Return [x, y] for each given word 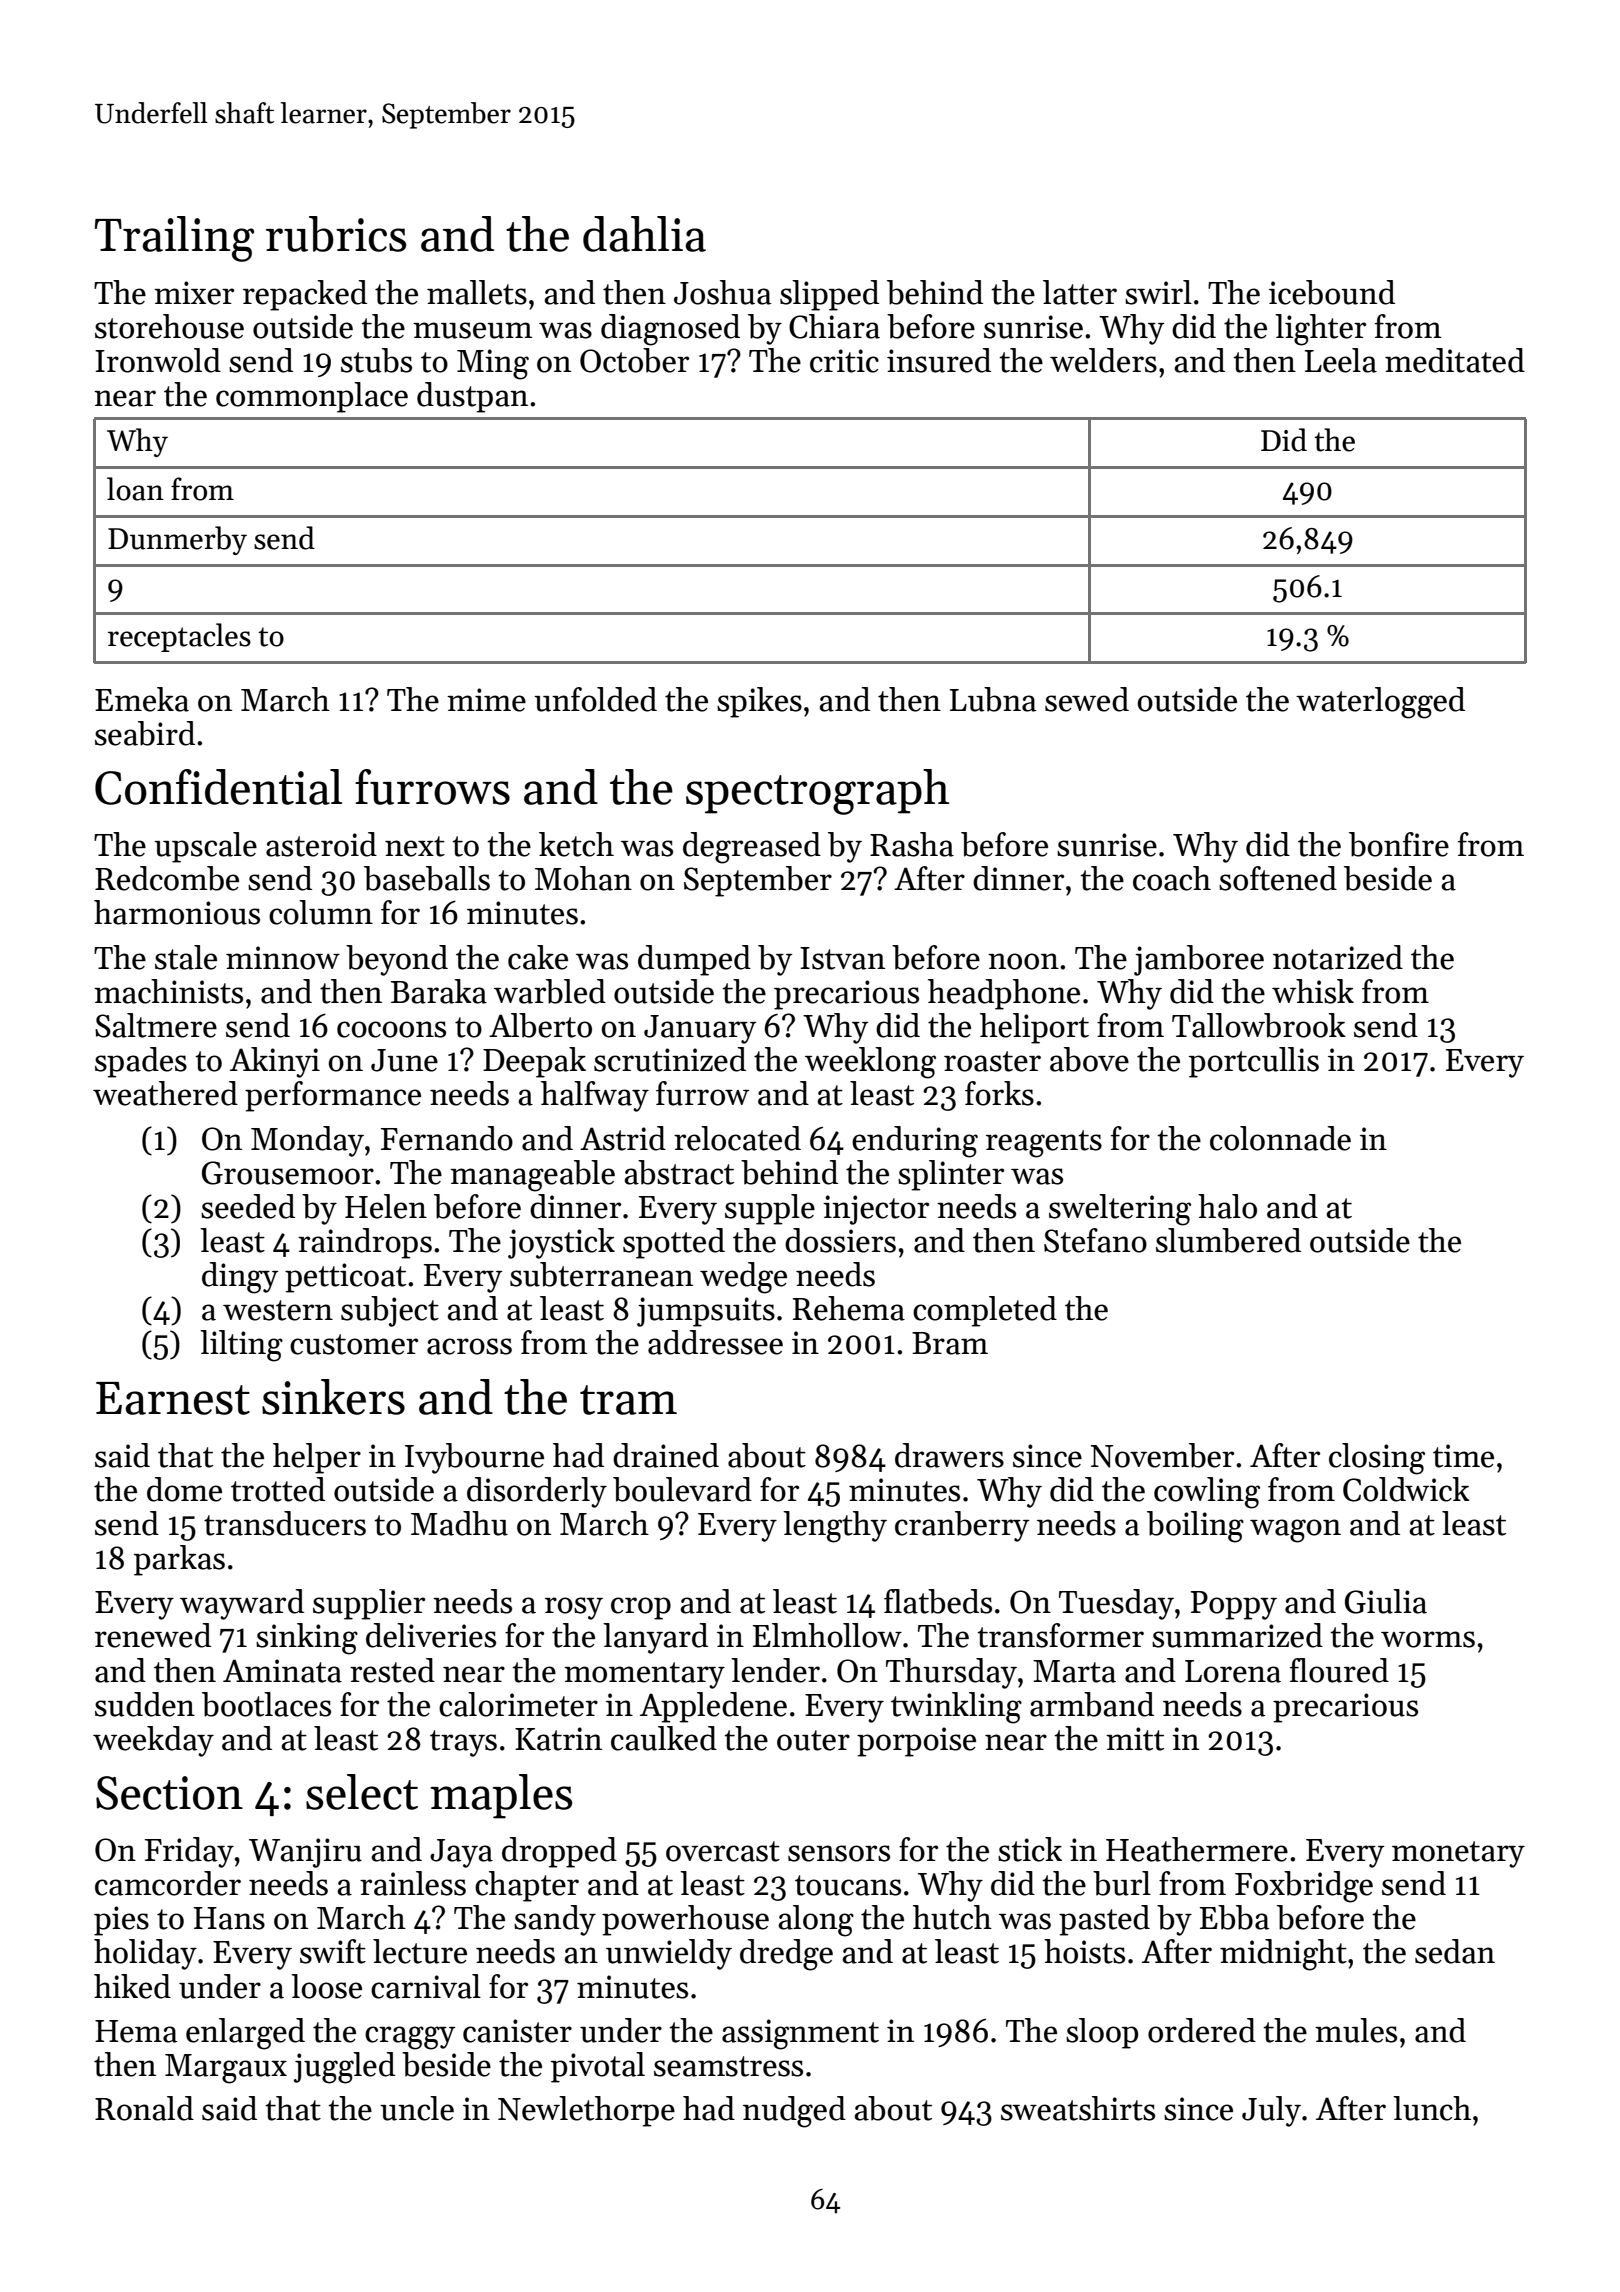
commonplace [312, 397]
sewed [1087, 699]
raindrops [365, 1243]
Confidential [218, 787]
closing [1377, 1459]
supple [770, 1209]
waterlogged [1380, 703]
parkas [179, 1560]
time [1463, 1456]
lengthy [835, 1527]
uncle [417, 2108]
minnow [283, 958]
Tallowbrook [1259, 1025]
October [634, 360]
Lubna [993, 699]
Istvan [842, 958]
